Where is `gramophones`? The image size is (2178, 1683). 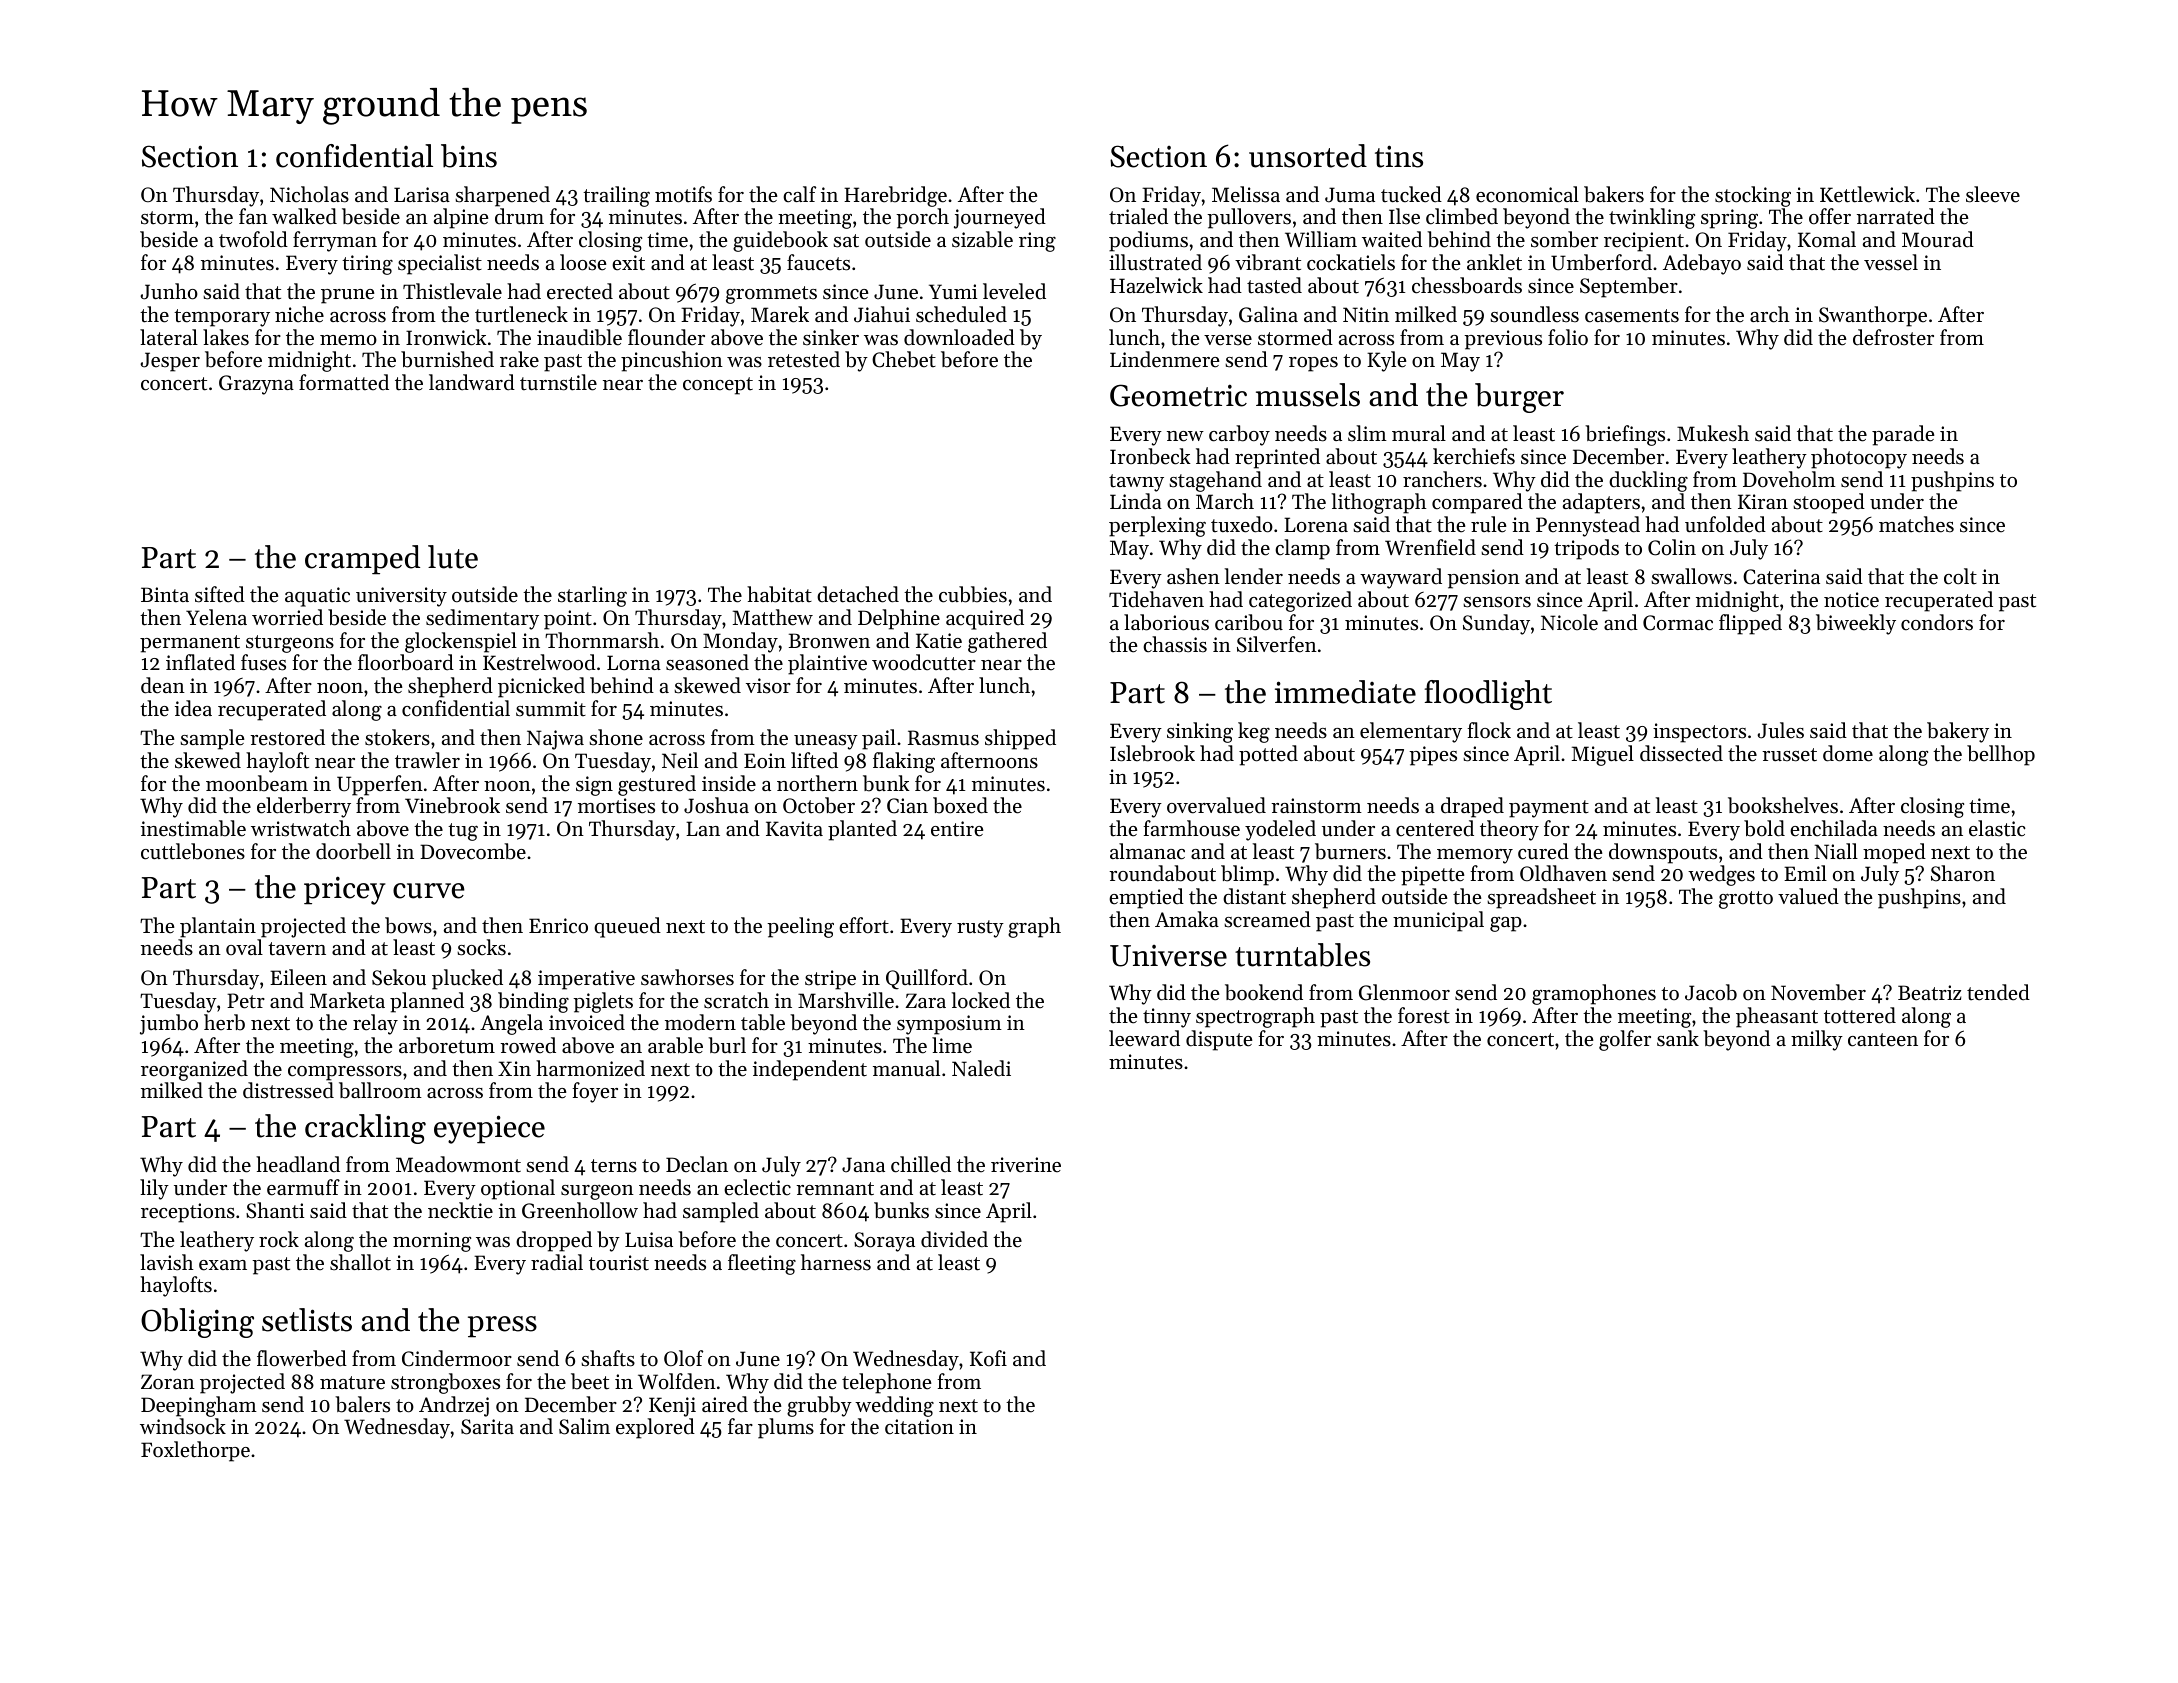
gramophones is located at coordinates (1594, 994).
